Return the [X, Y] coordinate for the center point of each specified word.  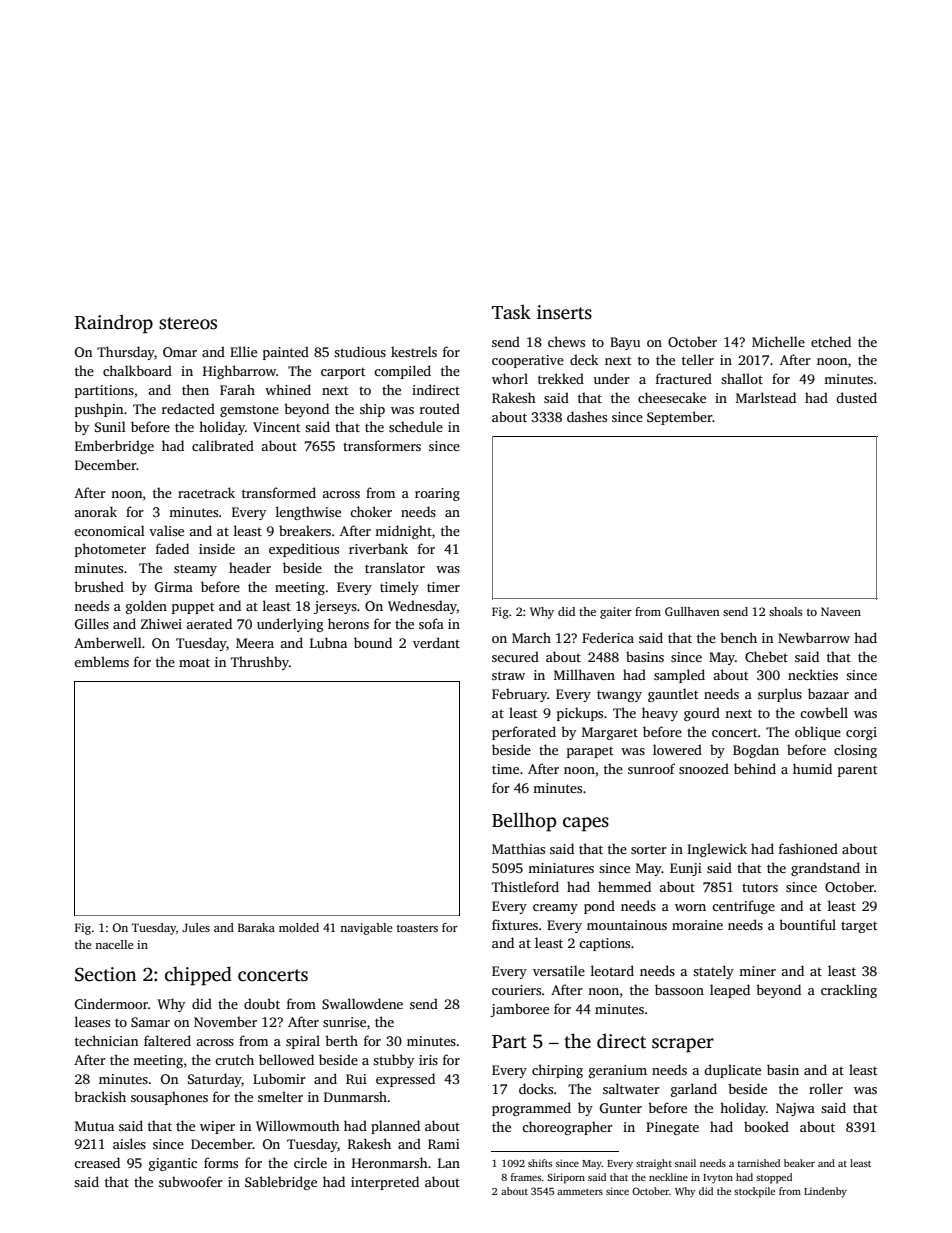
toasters [417, 928]
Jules [196, 927]
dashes [587, 416]
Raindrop [114, 324]
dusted [856, 397]
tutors [760, 887]
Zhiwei [161, 623]
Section [106, 974]
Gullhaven [692, 611]
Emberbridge [114, 447]
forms [221, 1162]
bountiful [807, 924]
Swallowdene [362, 1003]
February [519, 695]
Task [511, 312]
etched [831, 341]
